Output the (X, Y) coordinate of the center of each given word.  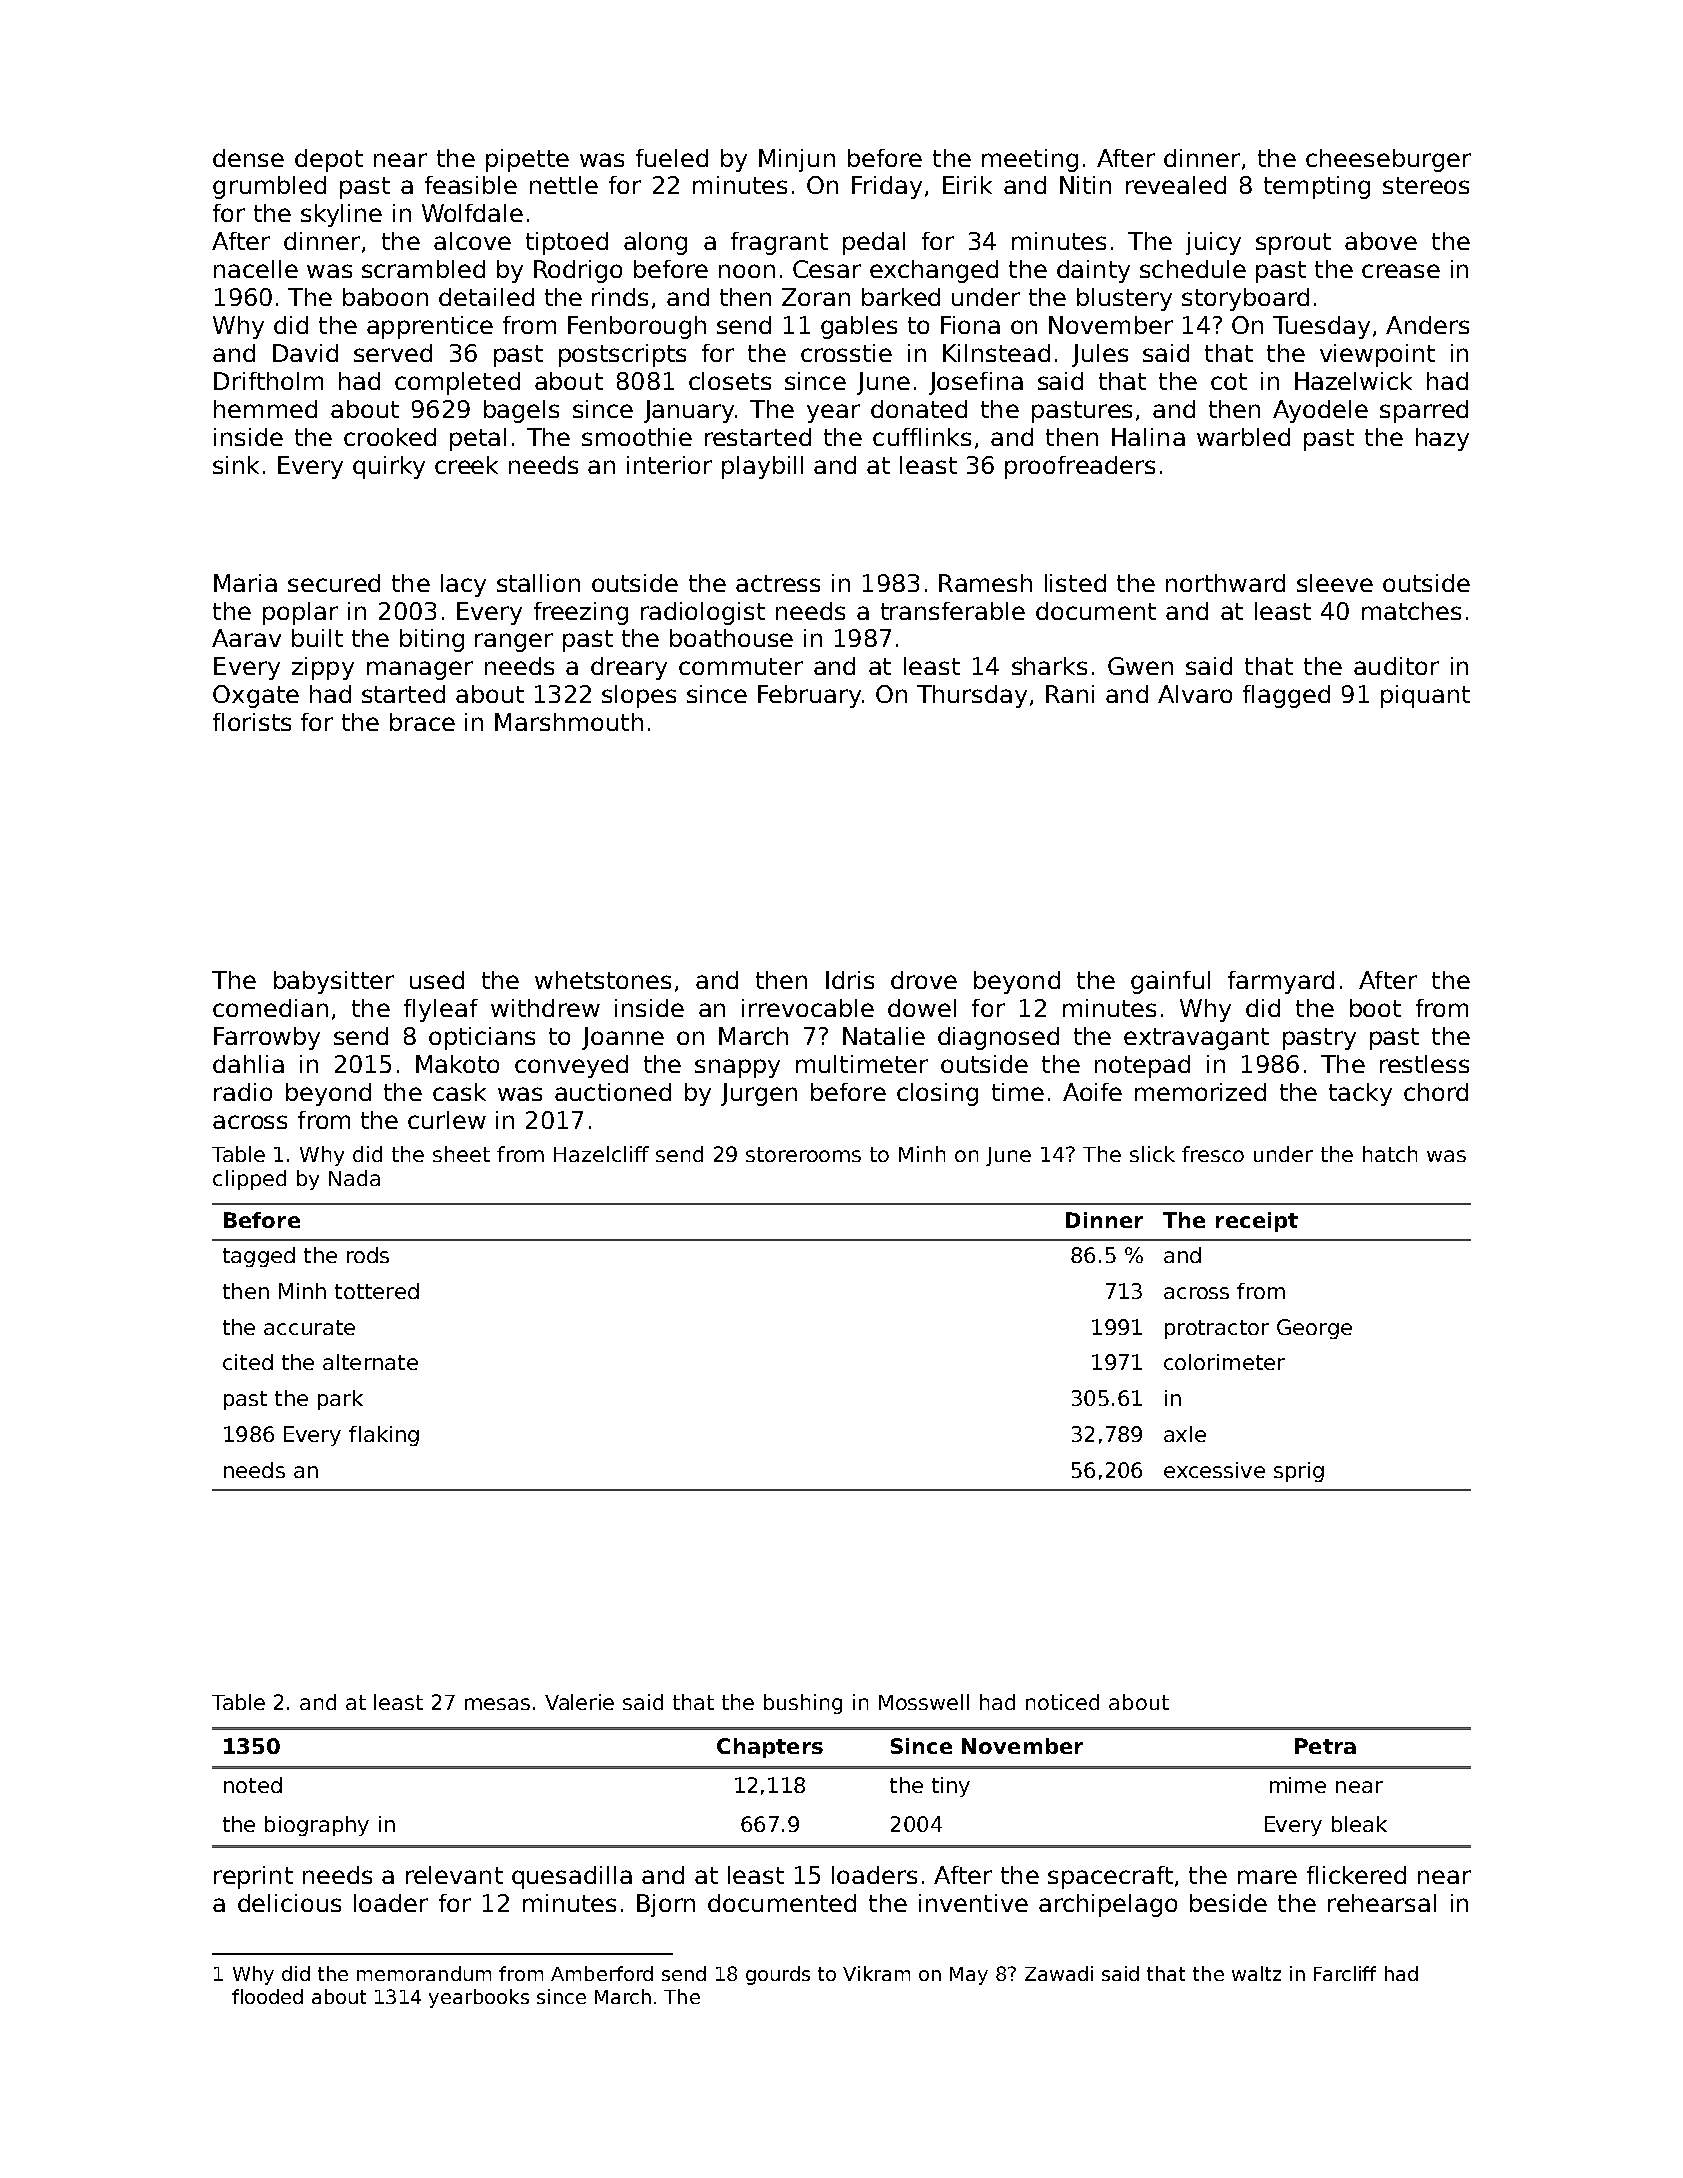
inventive (973, 1903)
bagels (521, 411)
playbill (762, 467)
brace (422, 722)
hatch (1390, 1154)
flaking (384, 1436)
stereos (1426, 185)
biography (317, 1826)
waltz (1256, 1973)
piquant (1425, 696)
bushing (803, 1704)
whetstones (603, 980)
